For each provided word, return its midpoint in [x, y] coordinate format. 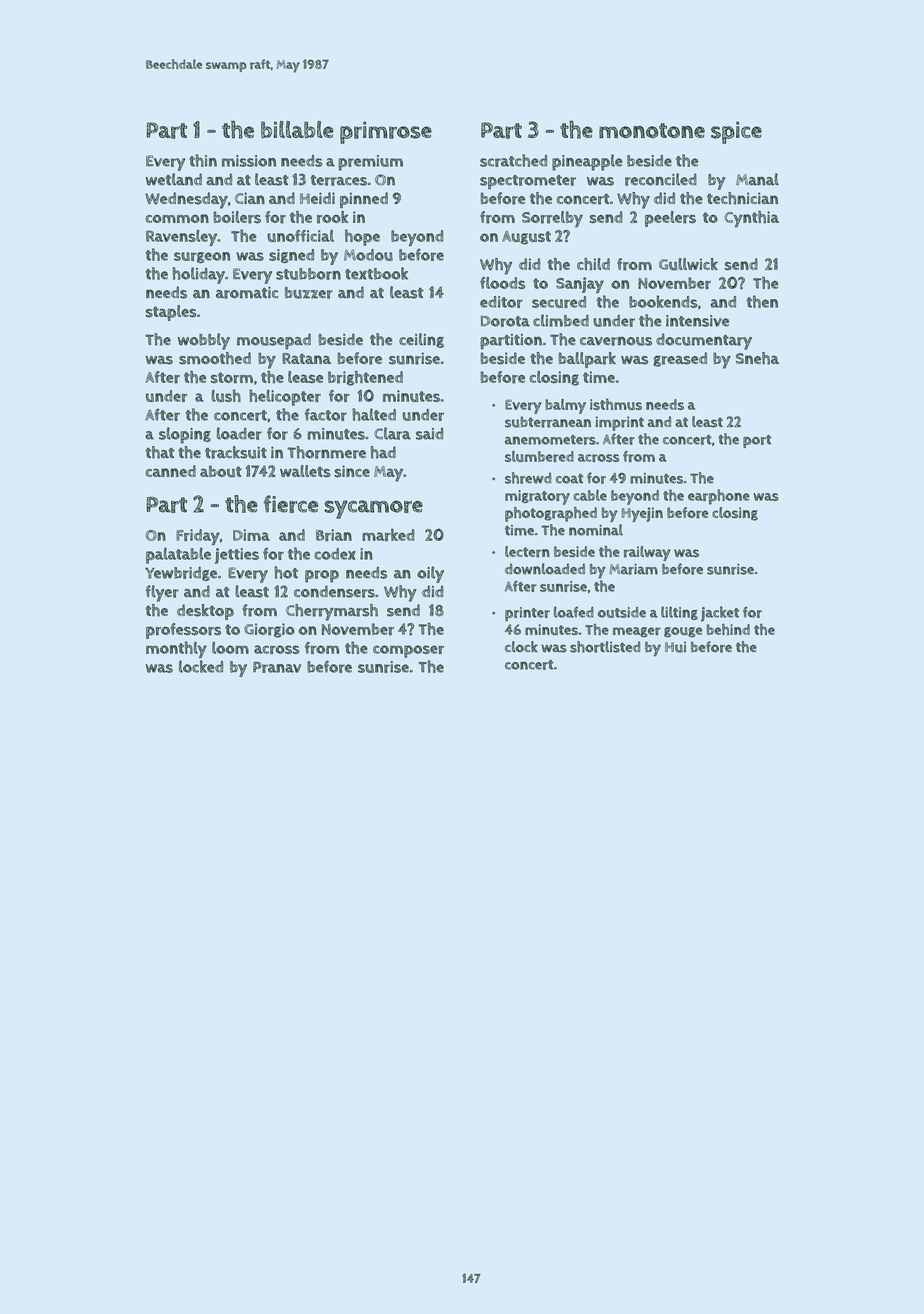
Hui [675, 647]
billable [297, 129]
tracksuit [236, 452]
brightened [365, 378]
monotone [652, 130]
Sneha [757, 358]
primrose [386, 132]
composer [408, 651]
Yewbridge [181, 574]
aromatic [247, 293]
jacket [720, 614]
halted [374, 414]
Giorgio [269, 630]
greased [680, 359]
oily [430, 574]
